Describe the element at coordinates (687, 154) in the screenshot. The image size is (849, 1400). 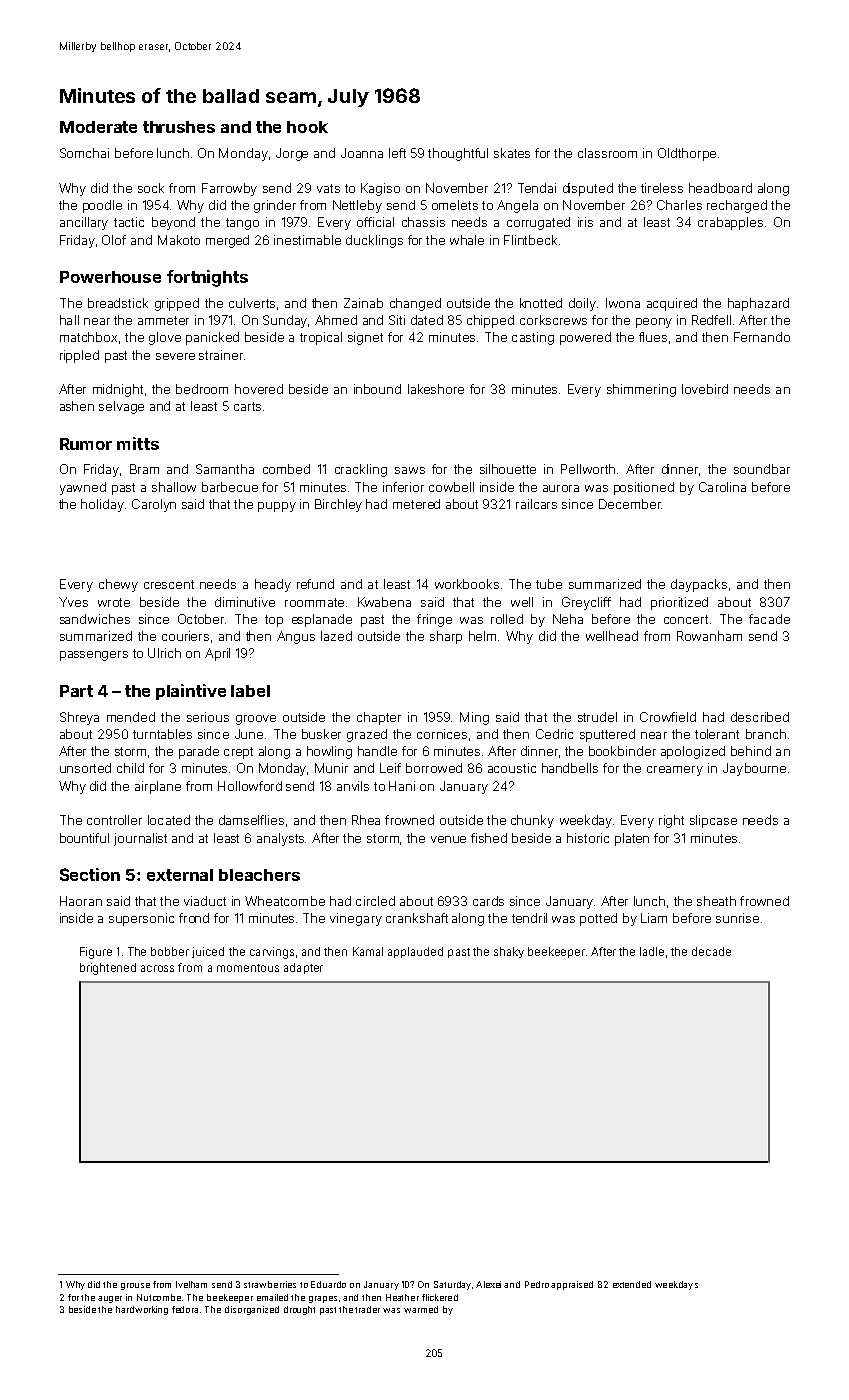
I see `Oldthorpe` at that location.
